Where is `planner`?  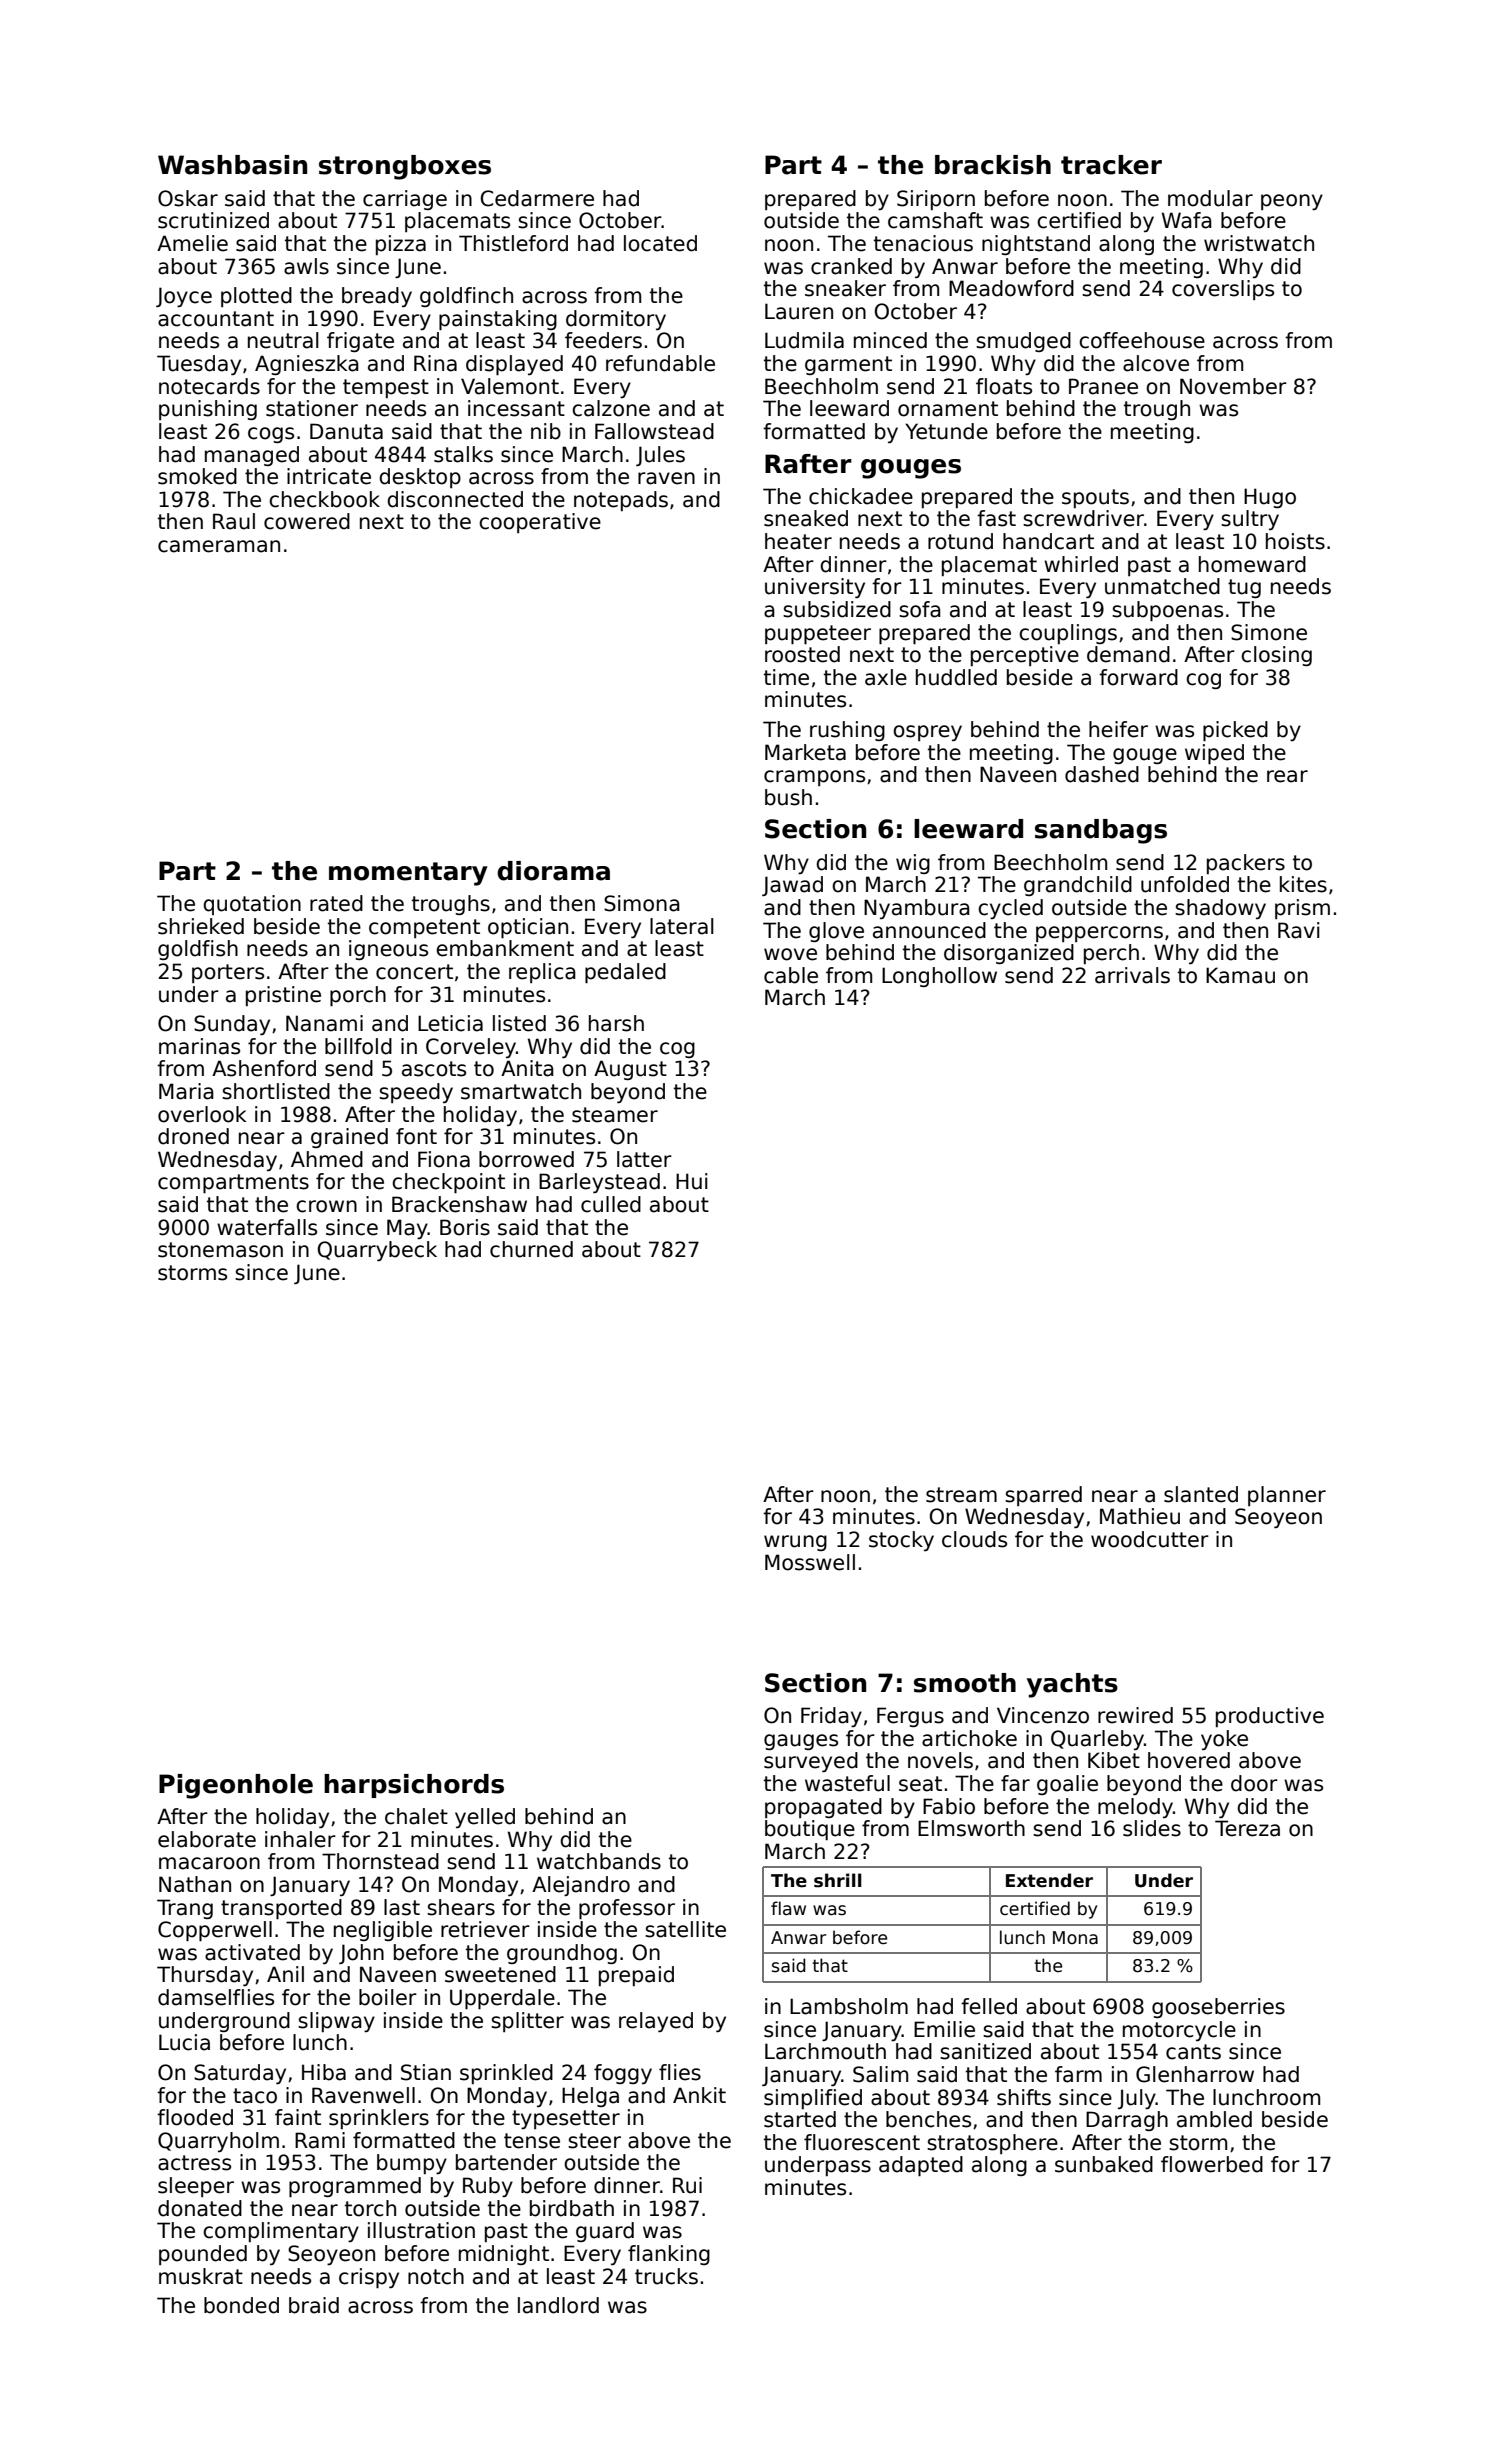
planner is located at coordinates (1287, 1496).
